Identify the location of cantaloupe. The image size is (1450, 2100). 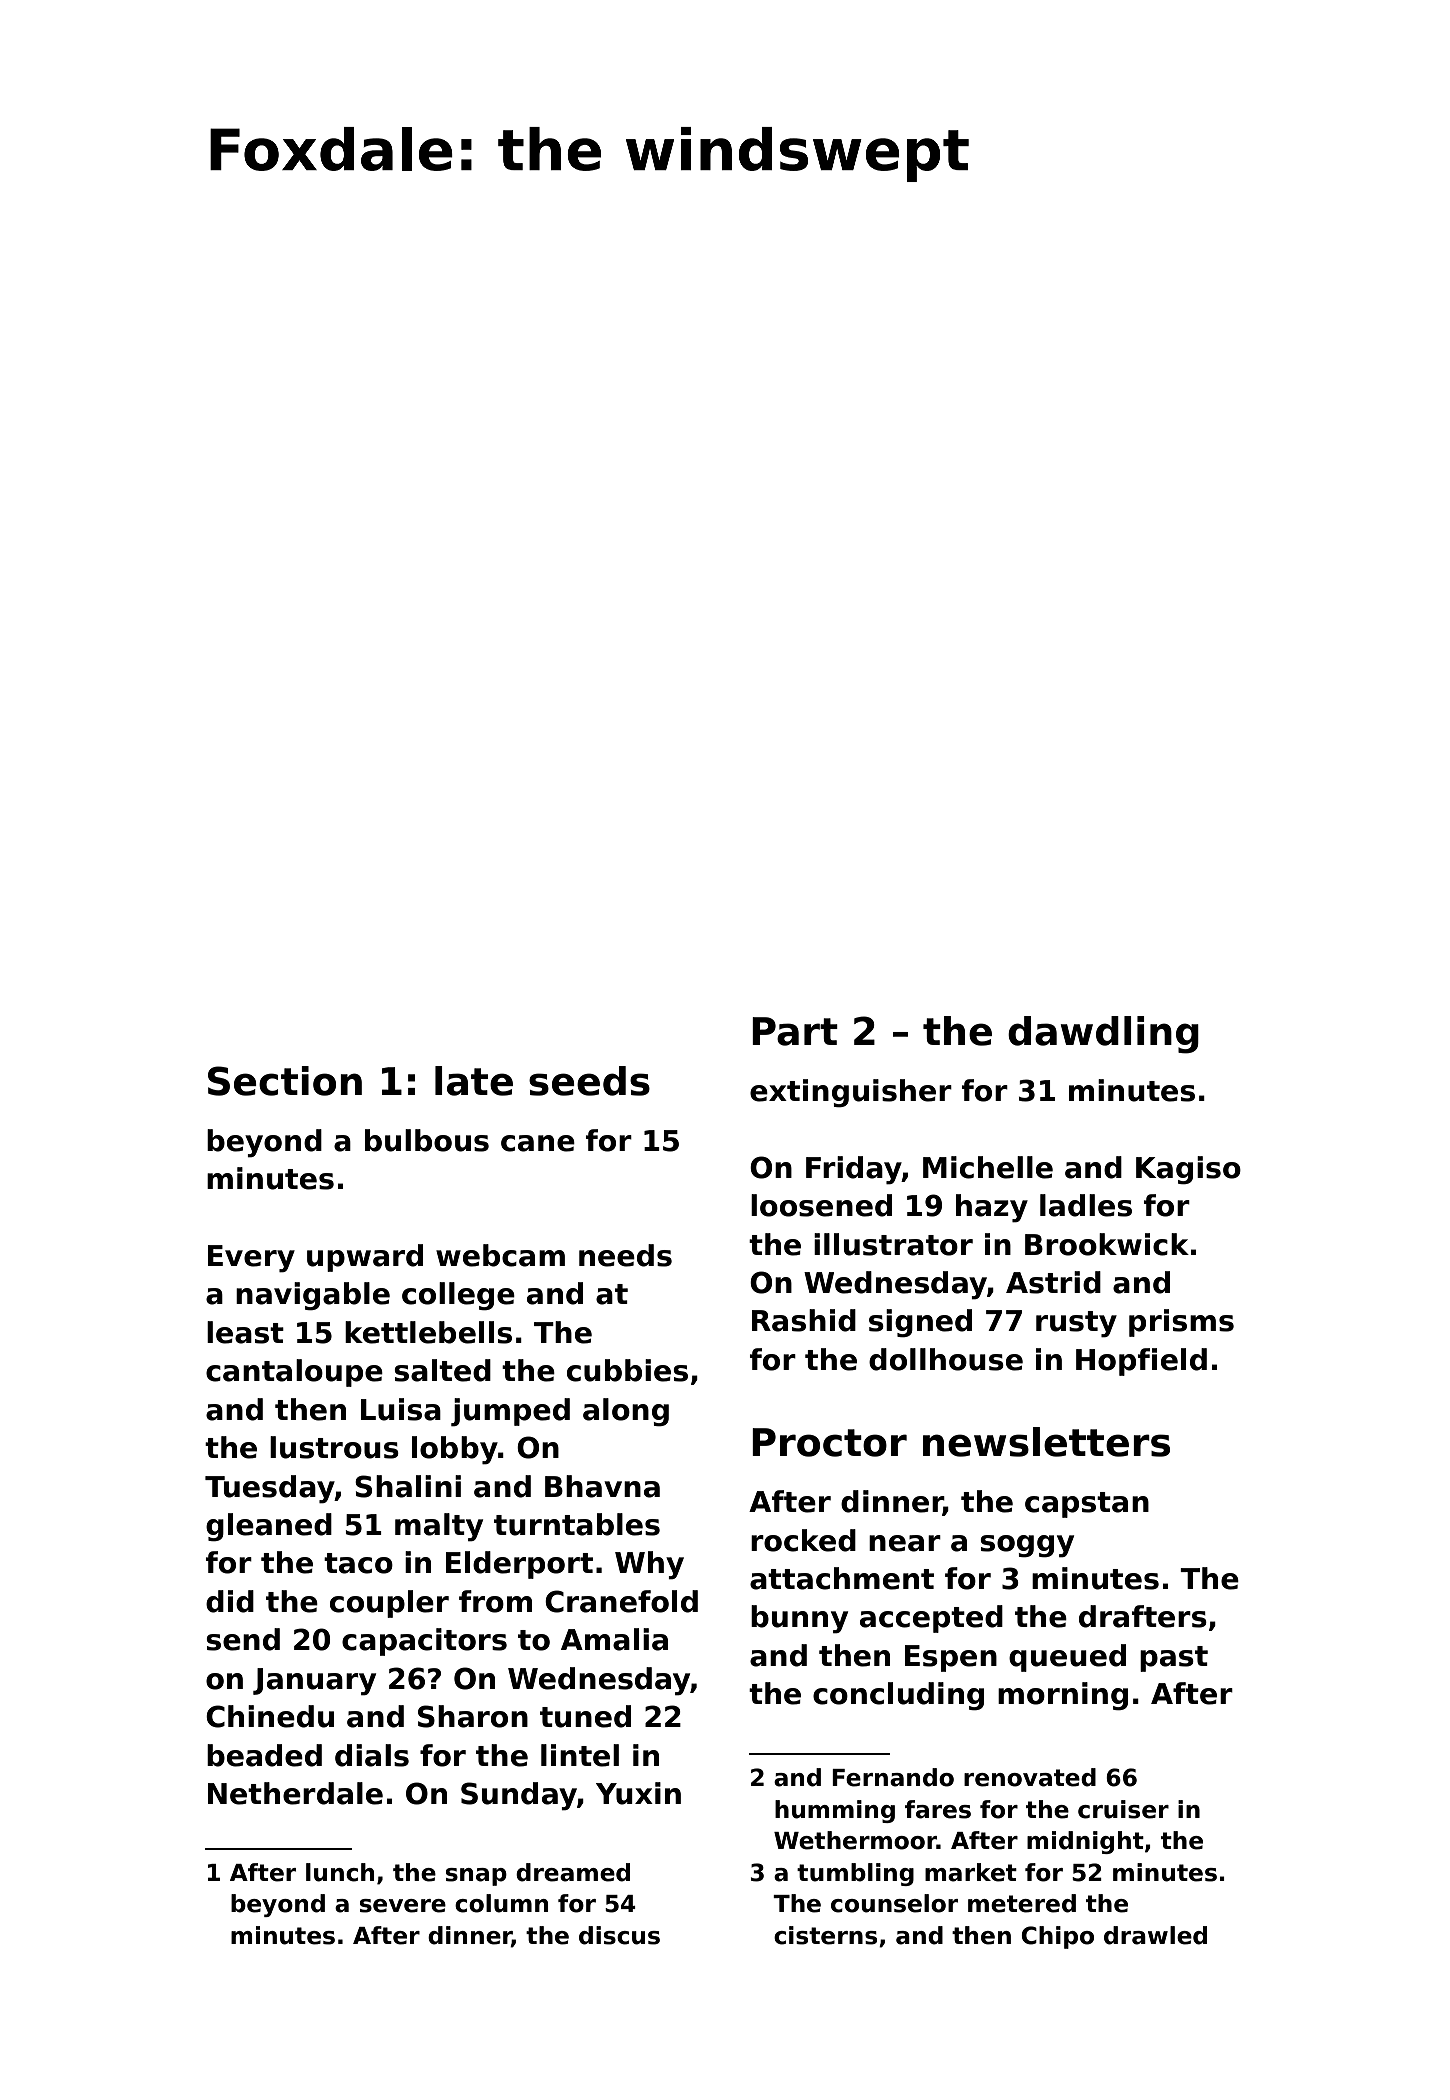
(294, 1373).
